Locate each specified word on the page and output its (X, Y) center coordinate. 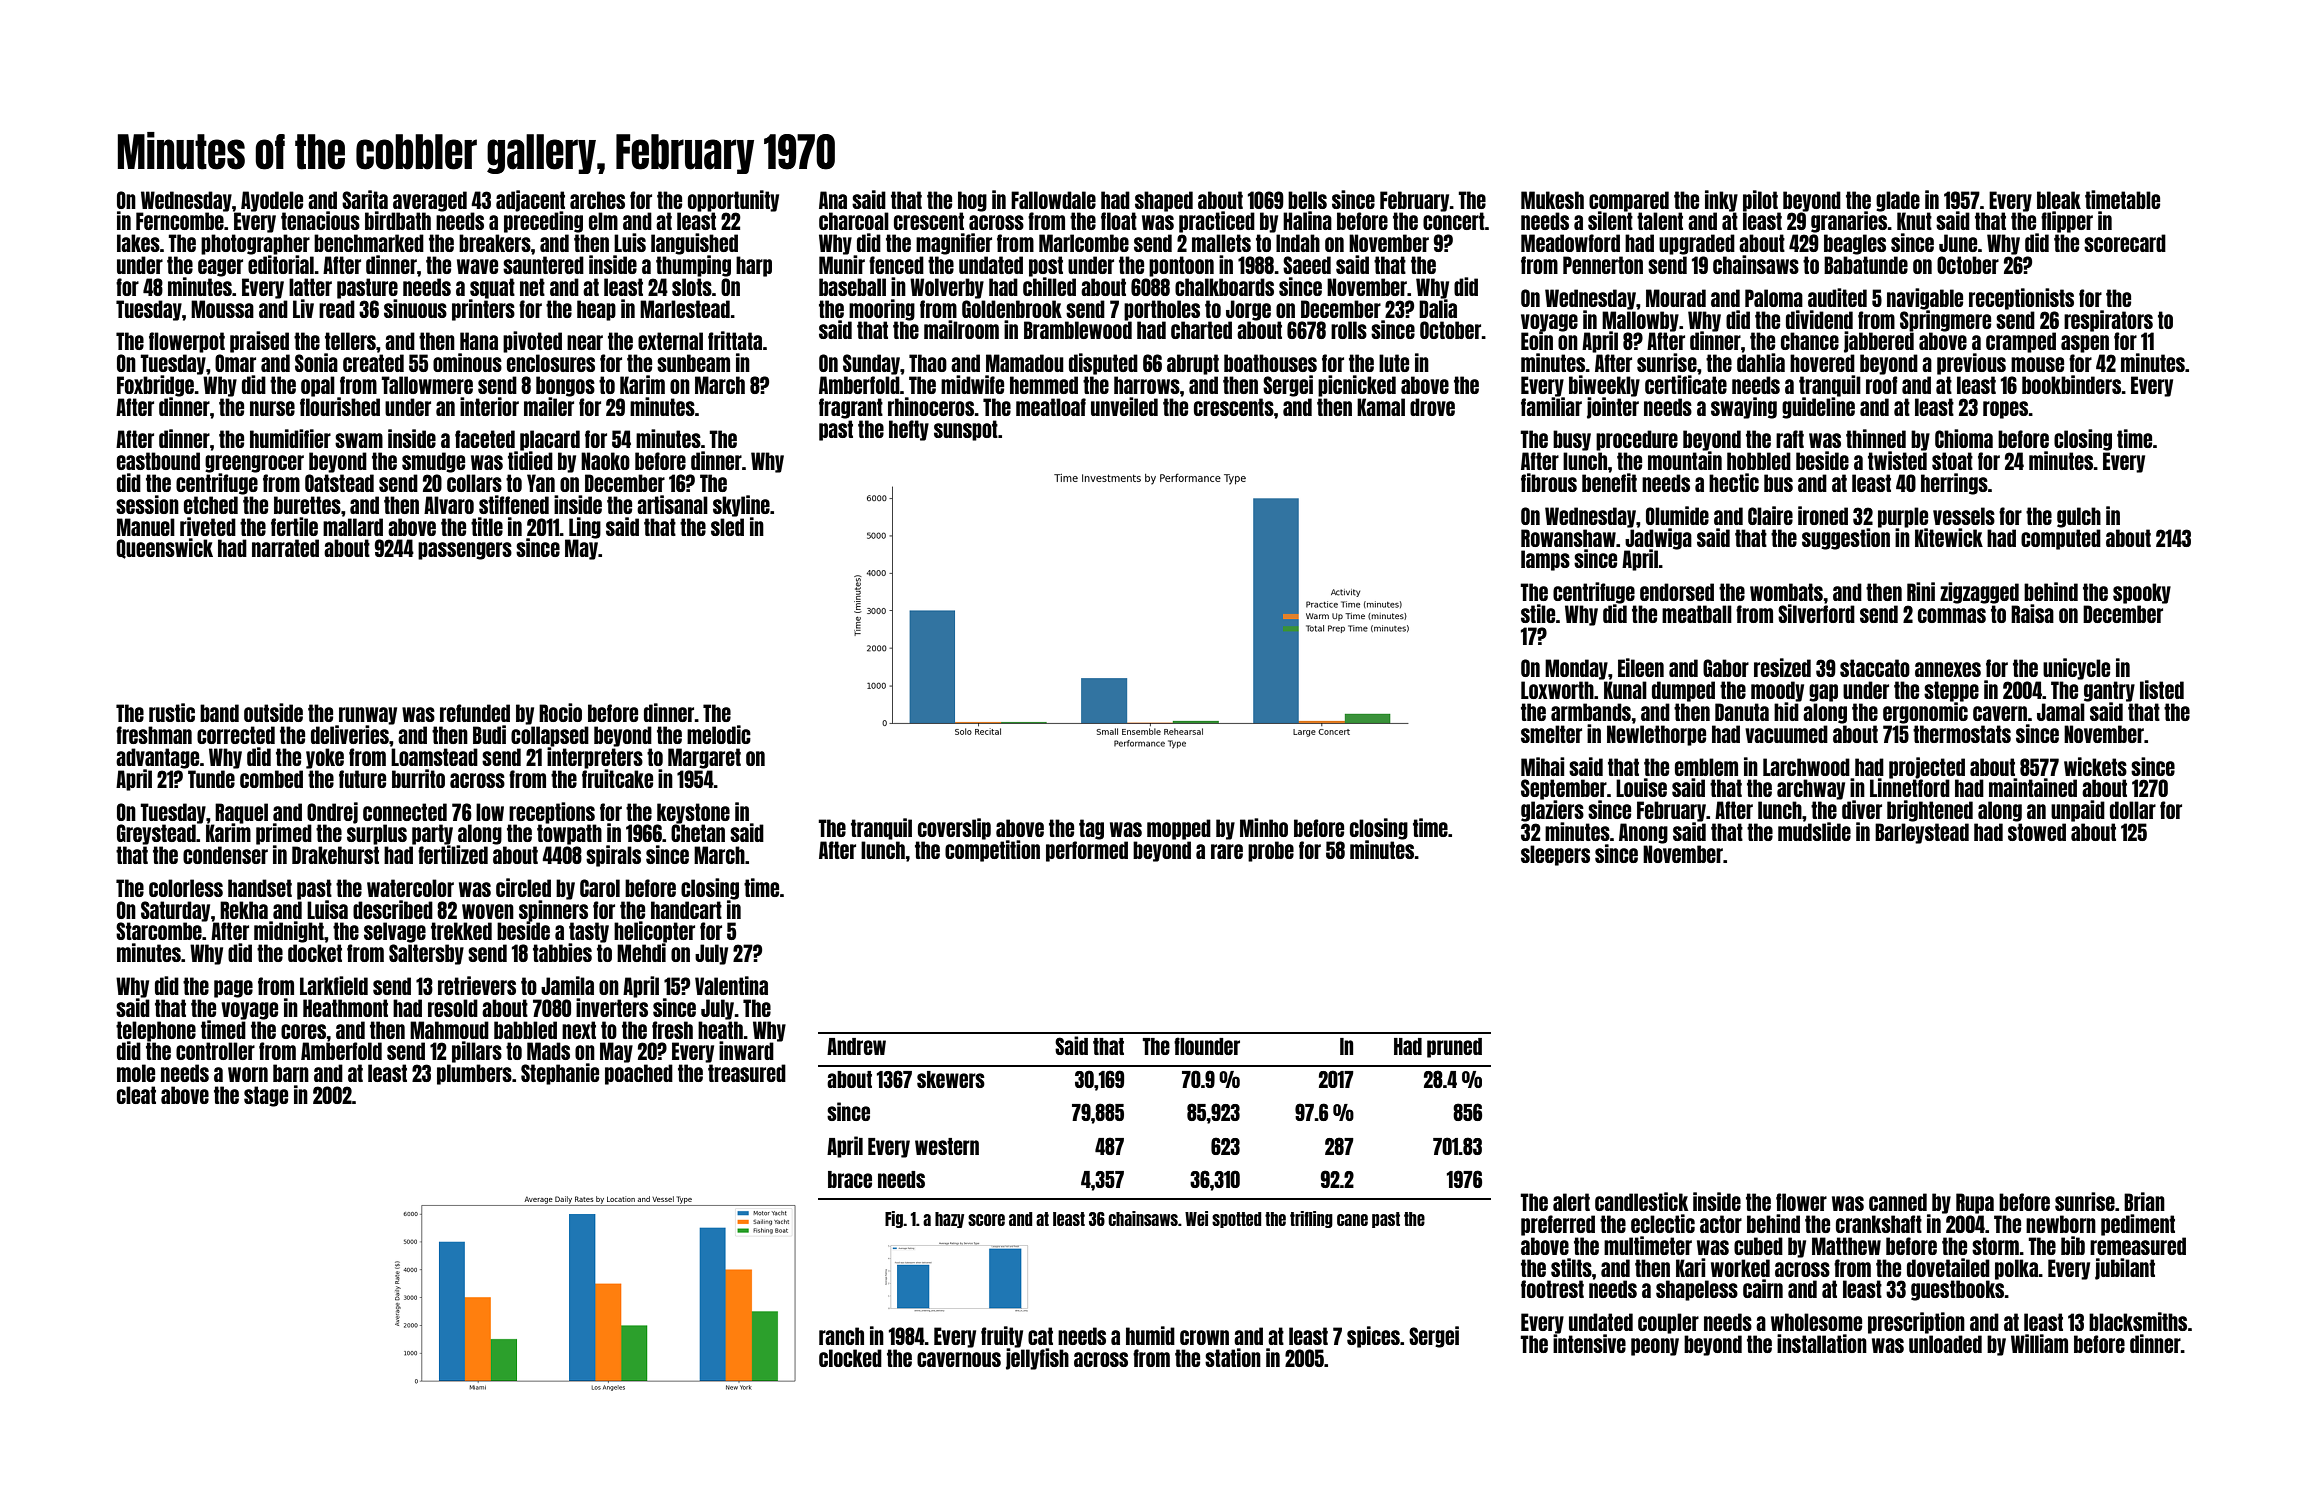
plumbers (474, 1074)
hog (972, 201)
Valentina (731, 985)
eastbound (158, 461)
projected (1927, 768)
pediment (2138, 1225)
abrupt (1193, 364)
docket (315, 953)
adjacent (530, 201)
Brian (2144, 1201)
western (947, 1146)
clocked (850, 1358)
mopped (1179, 829)
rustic (172, 712)
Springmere (1945, 321)
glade (1898, 201)
